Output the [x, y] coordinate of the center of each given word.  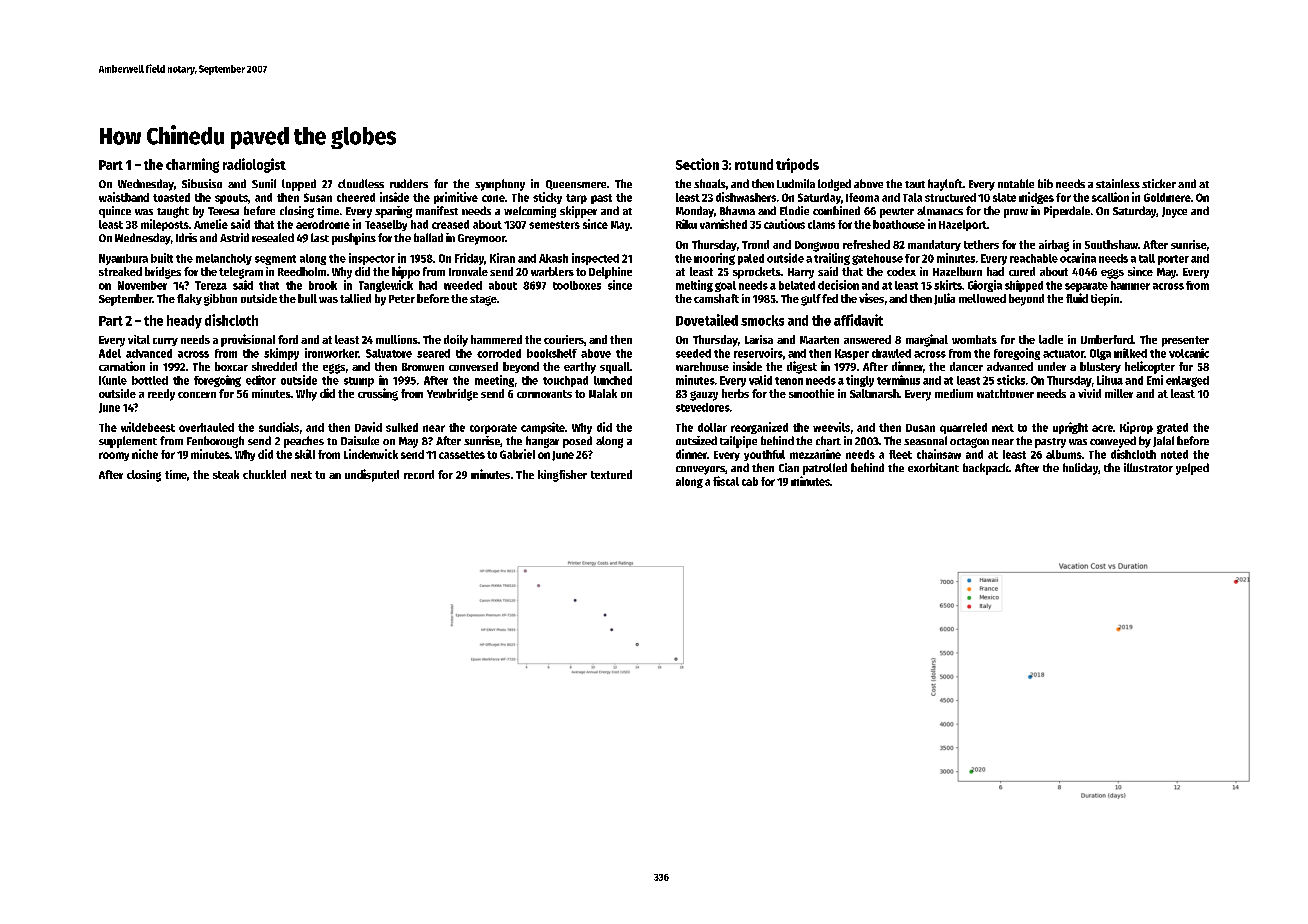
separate [1086, 287]
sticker [1159, 183]
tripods [797, 165]
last [320, 237]
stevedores [703, 407]
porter [1173, 260]
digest [802, 367]
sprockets [757, 273]
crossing [378, 394]
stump [359, 382]
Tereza [211, 285]
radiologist [254, 165]
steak [226, 474]
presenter [1185, 341]
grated [1172, 428]
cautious [784, 224]
